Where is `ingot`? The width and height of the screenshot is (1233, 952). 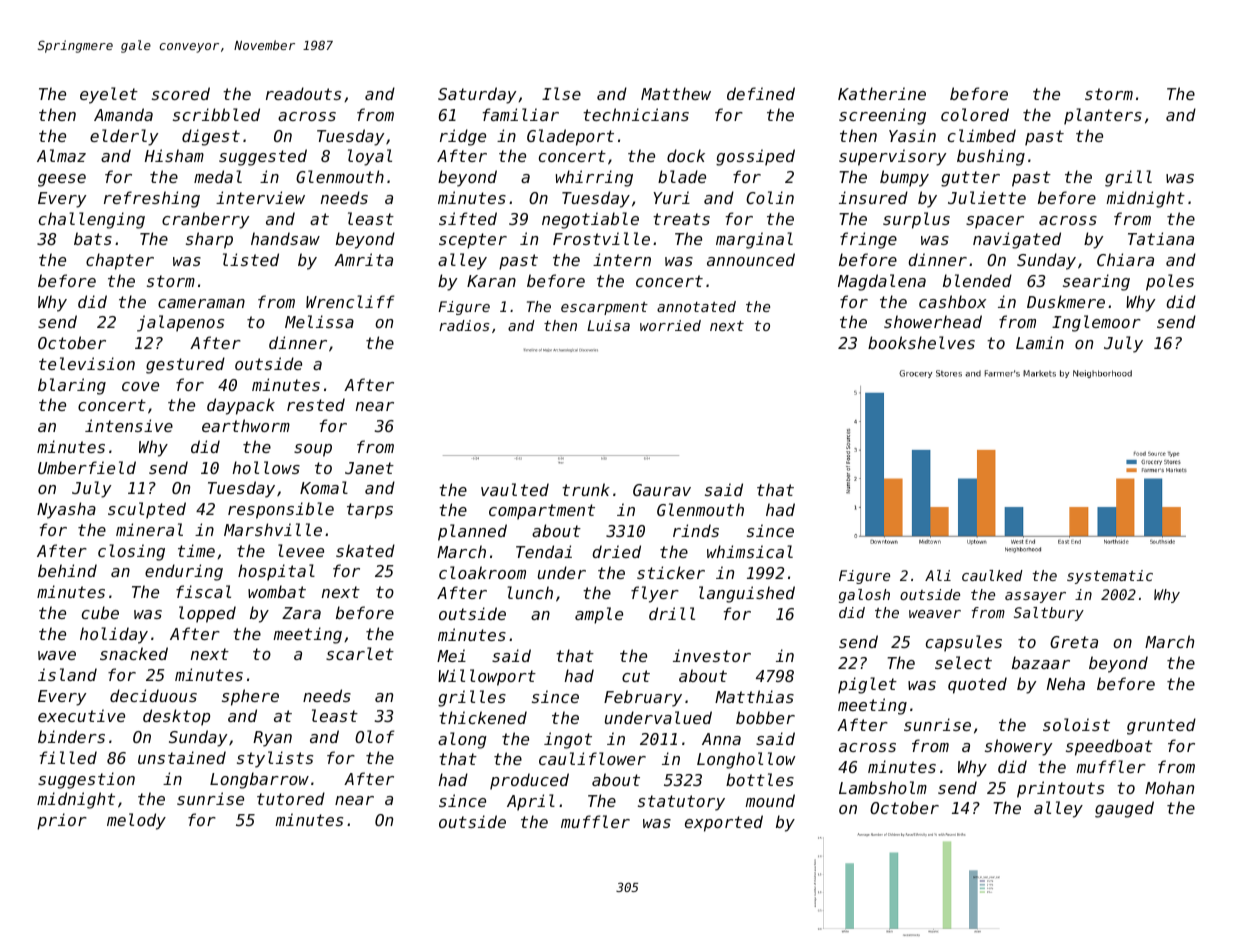
ingot is located at coordinates (568, 740).
